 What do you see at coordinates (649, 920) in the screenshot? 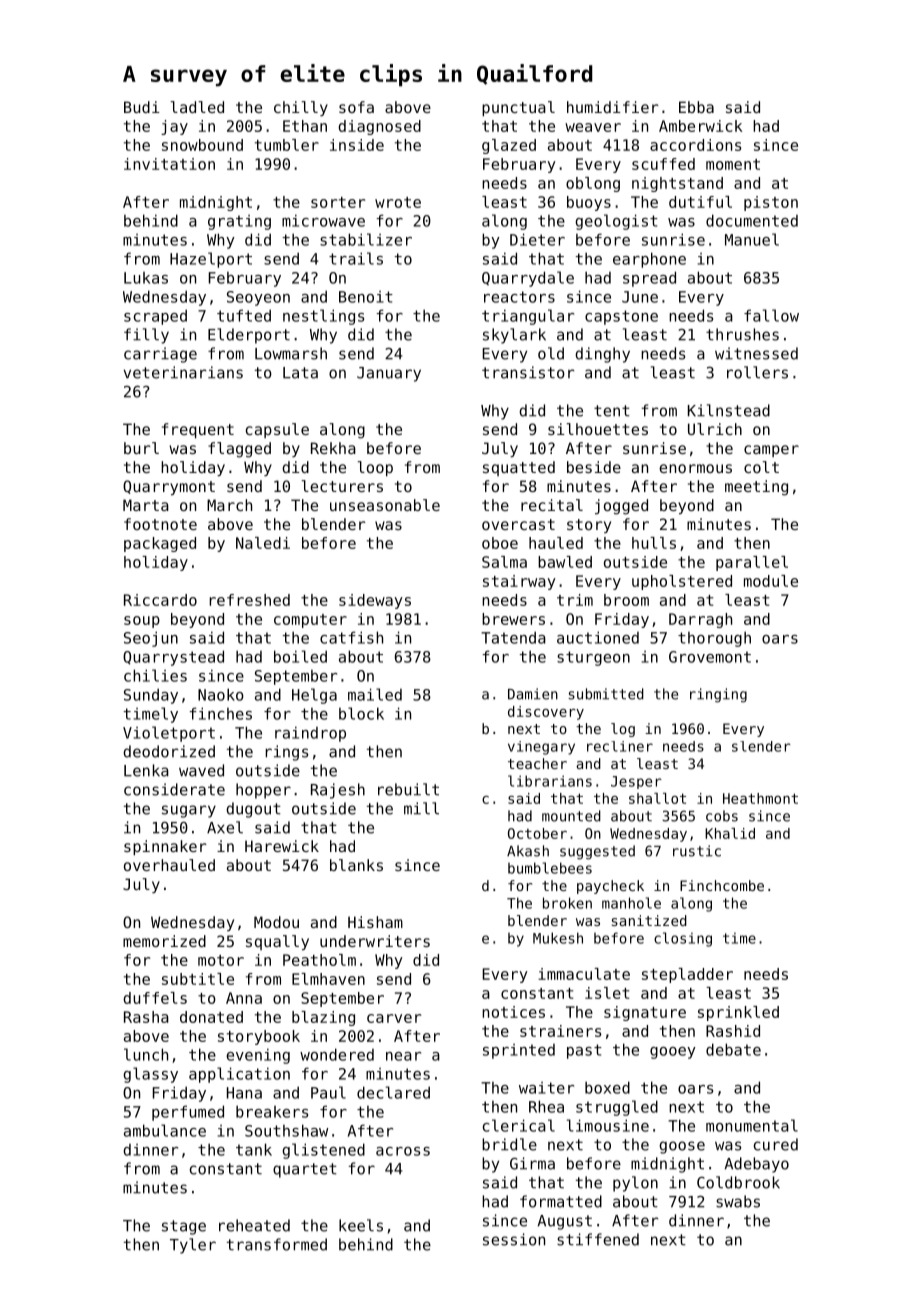
I see `sanitized` at bounding box center [649, 920].
